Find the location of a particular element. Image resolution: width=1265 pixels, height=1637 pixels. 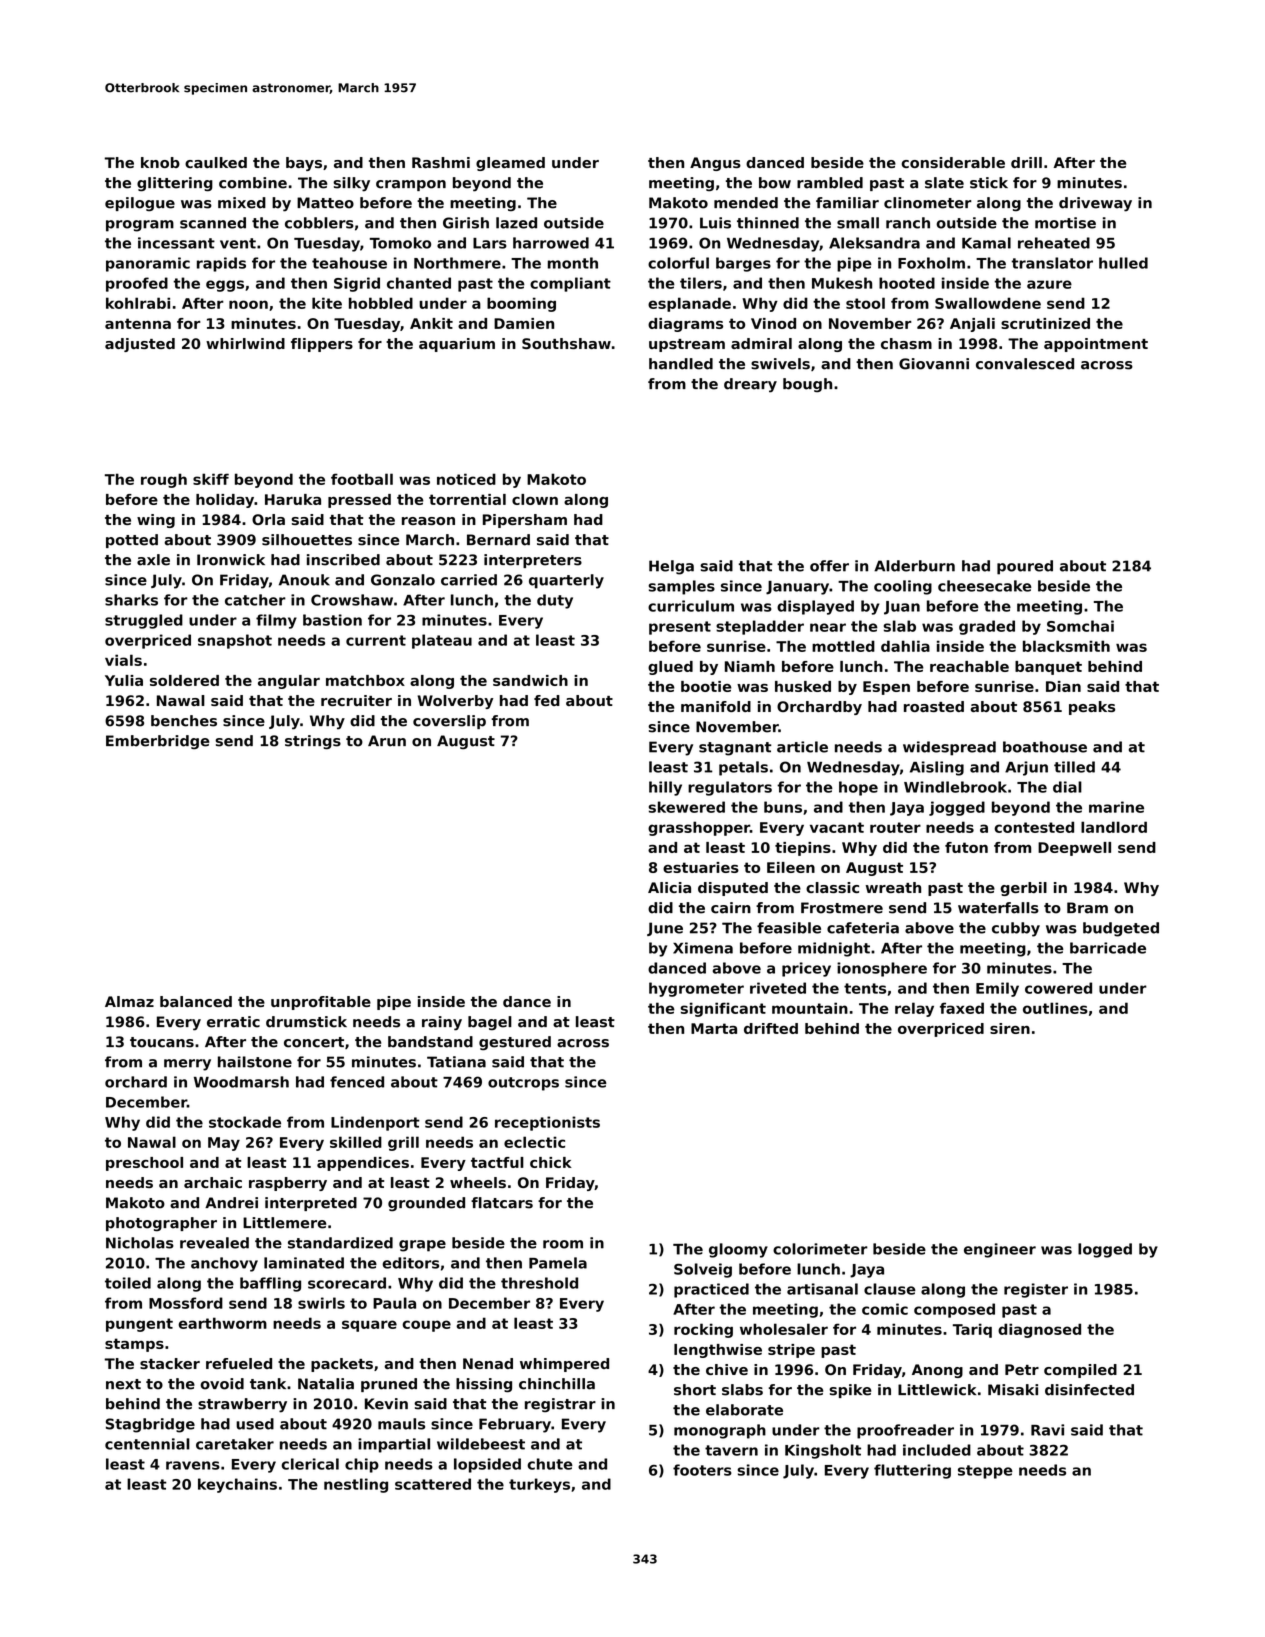

Somchai is located at coordinates (1080, 626).
